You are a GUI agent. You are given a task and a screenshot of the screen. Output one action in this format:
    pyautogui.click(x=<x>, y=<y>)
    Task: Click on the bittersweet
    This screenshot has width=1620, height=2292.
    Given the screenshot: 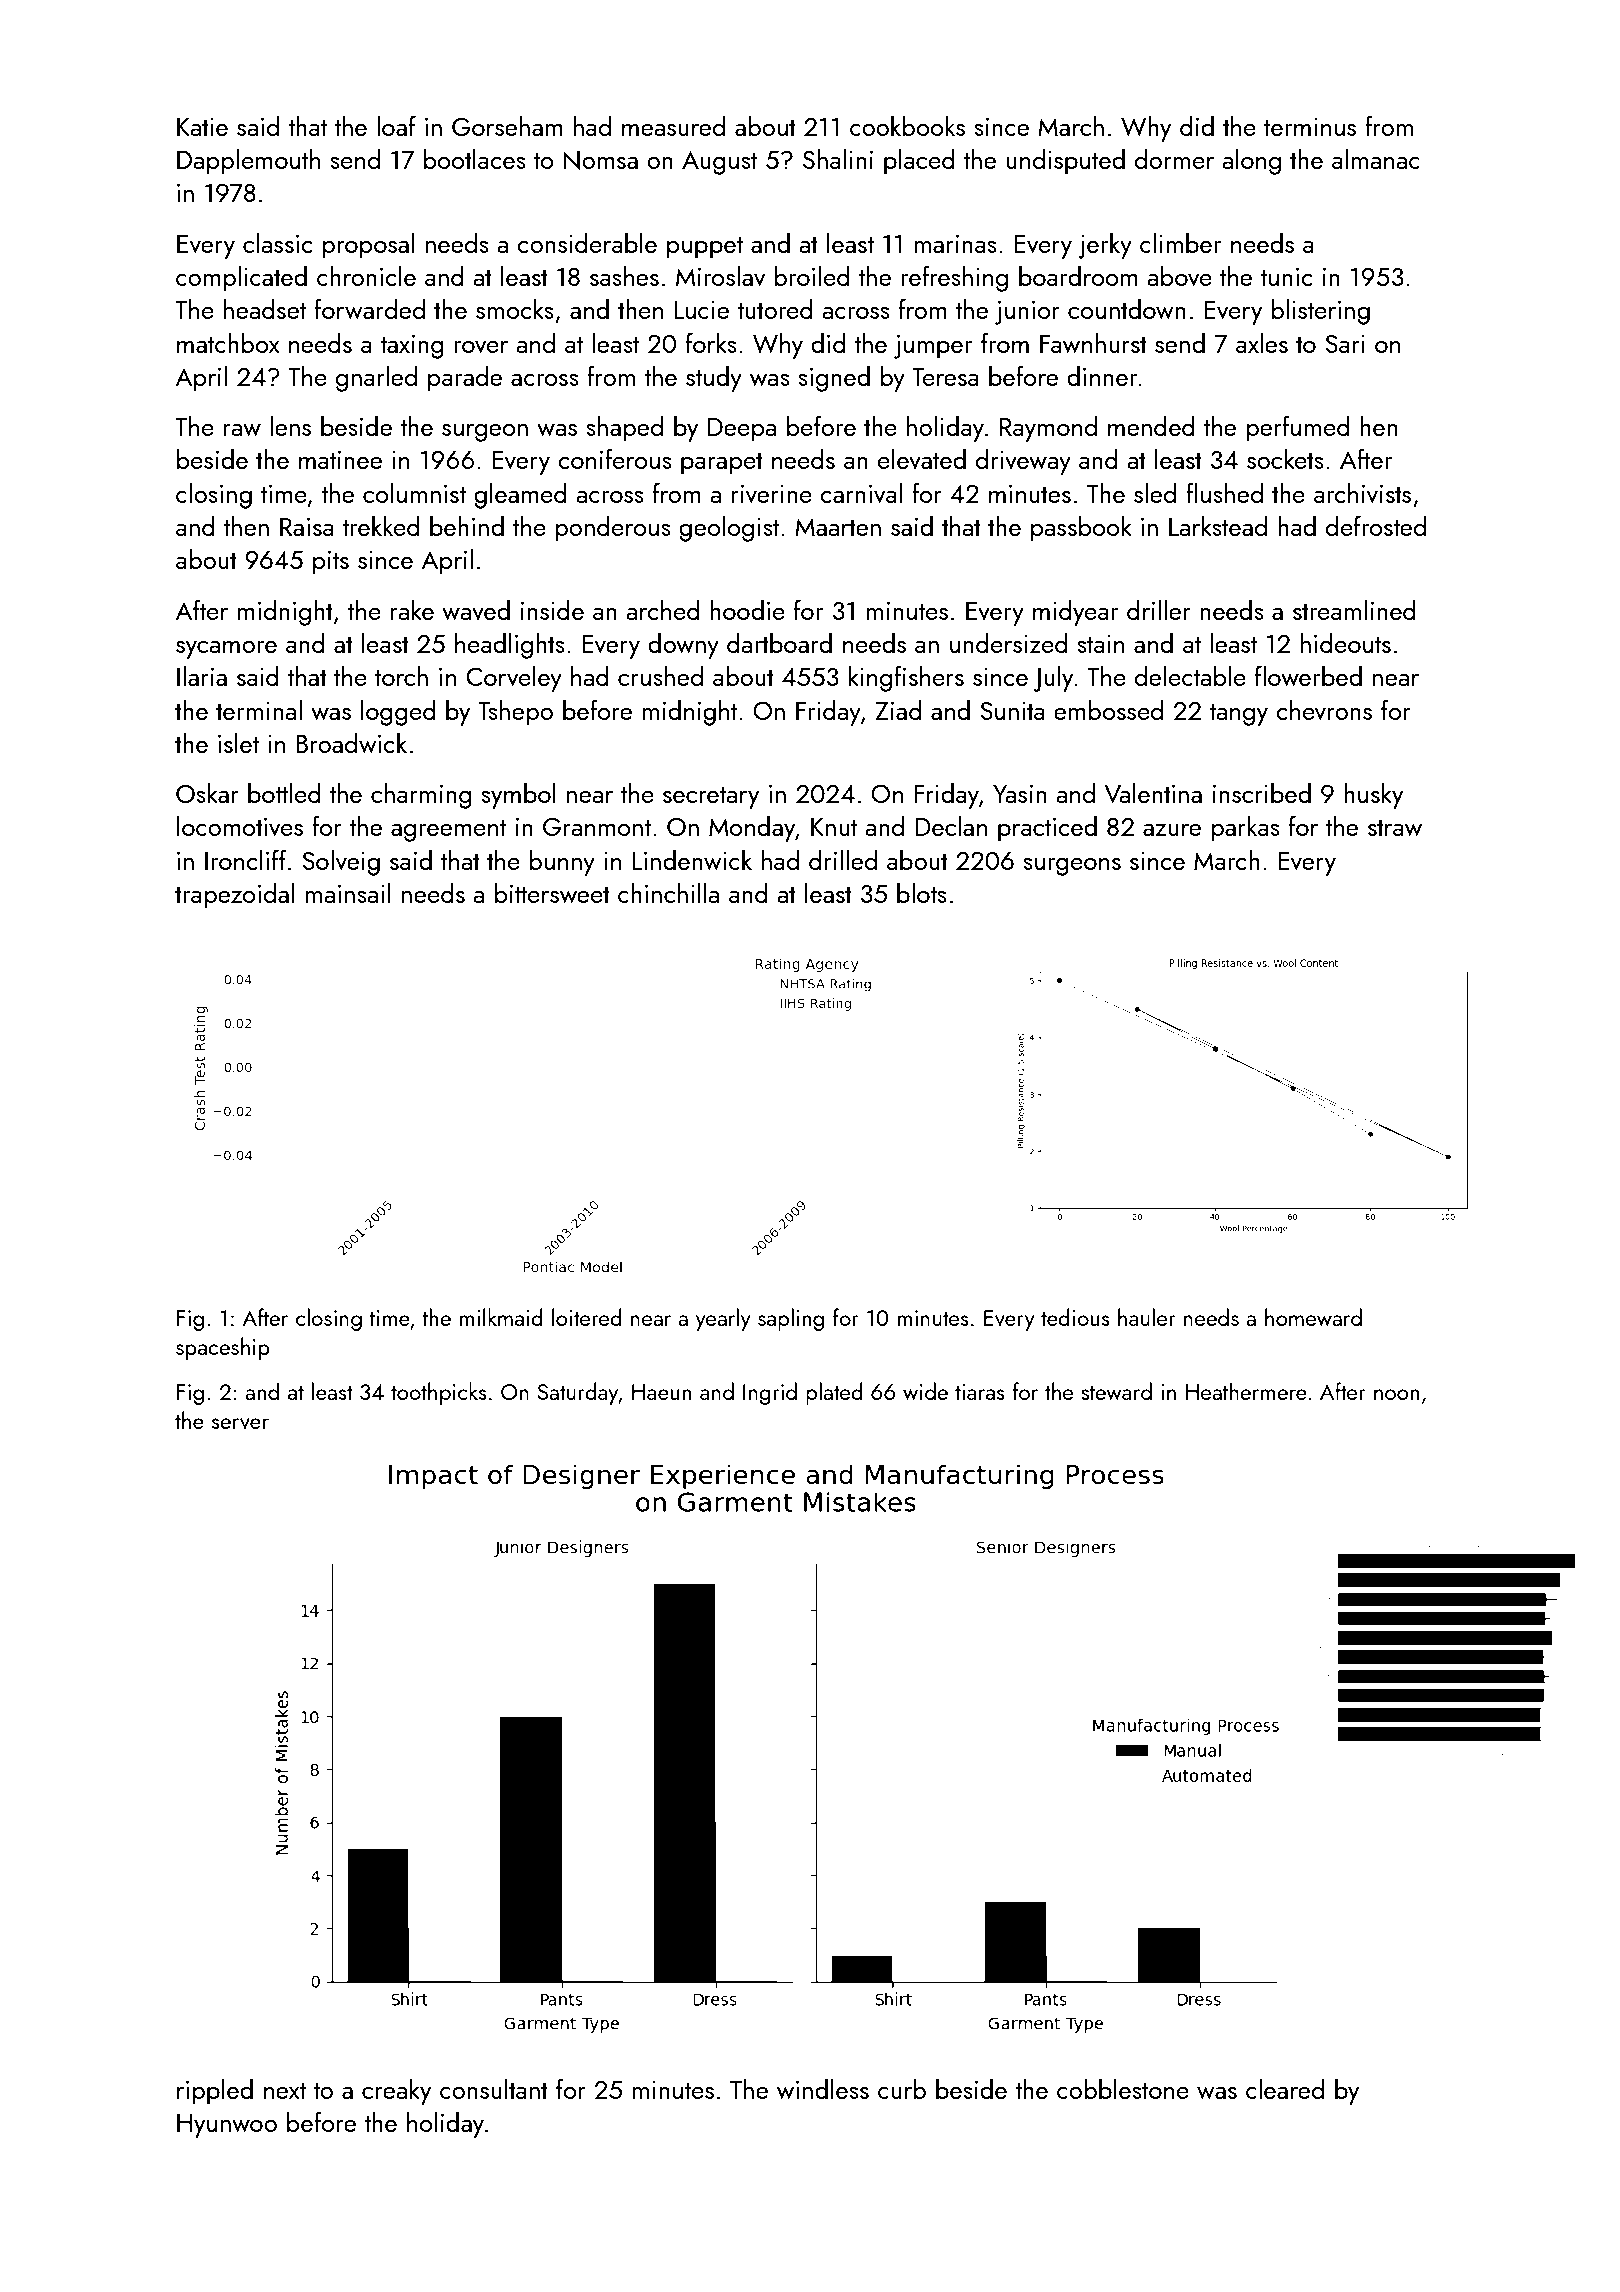 What is the action you would take?
    pyautogui.click(x=552, y=893)
